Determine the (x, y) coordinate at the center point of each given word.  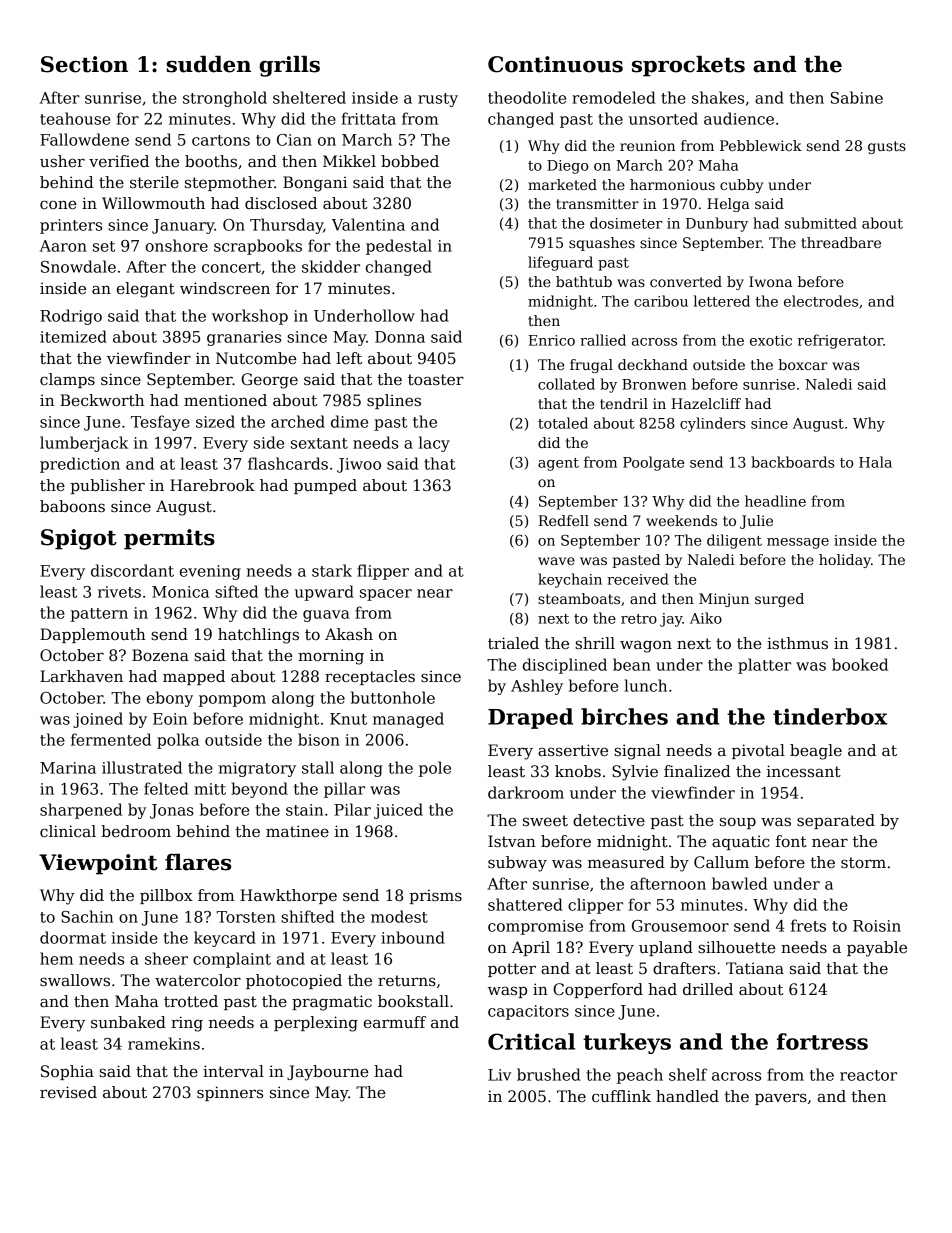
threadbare (841, 242)
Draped (530, 718)
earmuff (395, 1022)
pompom (232, 701)
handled (687, 1096)
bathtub (584, 281)
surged (779, 600)
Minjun (724, 600)
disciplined (565, 666)
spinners (230, 1093)
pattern (99, 615)
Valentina (368, 224)
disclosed (281, 203)
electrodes (821, 301)
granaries (244, 338)
